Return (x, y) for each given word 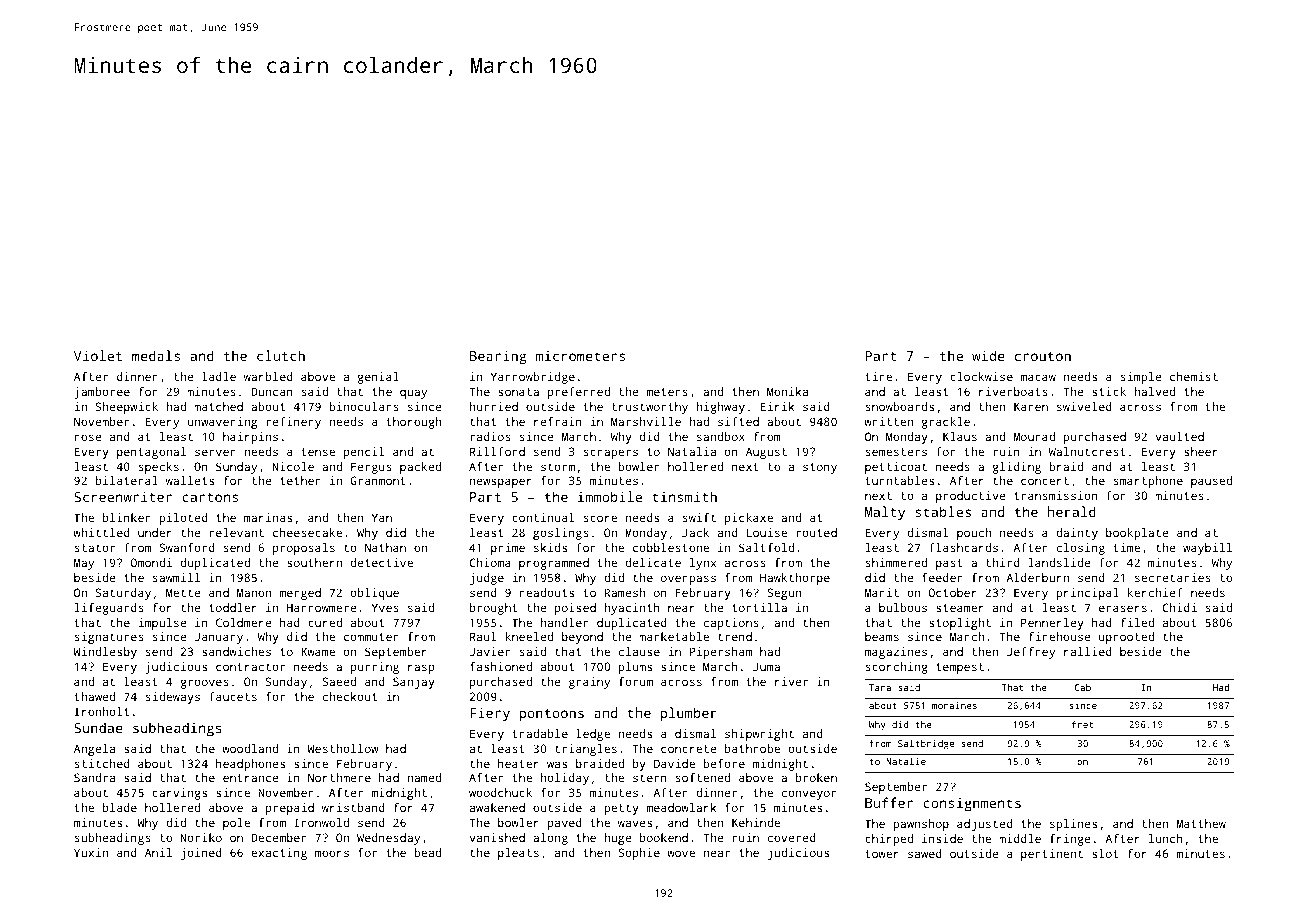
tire (878, 376)
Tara (880, 687)
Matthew (1201, 823)
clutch (281, 355)
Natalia (692, 451)
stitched (102, 763)
